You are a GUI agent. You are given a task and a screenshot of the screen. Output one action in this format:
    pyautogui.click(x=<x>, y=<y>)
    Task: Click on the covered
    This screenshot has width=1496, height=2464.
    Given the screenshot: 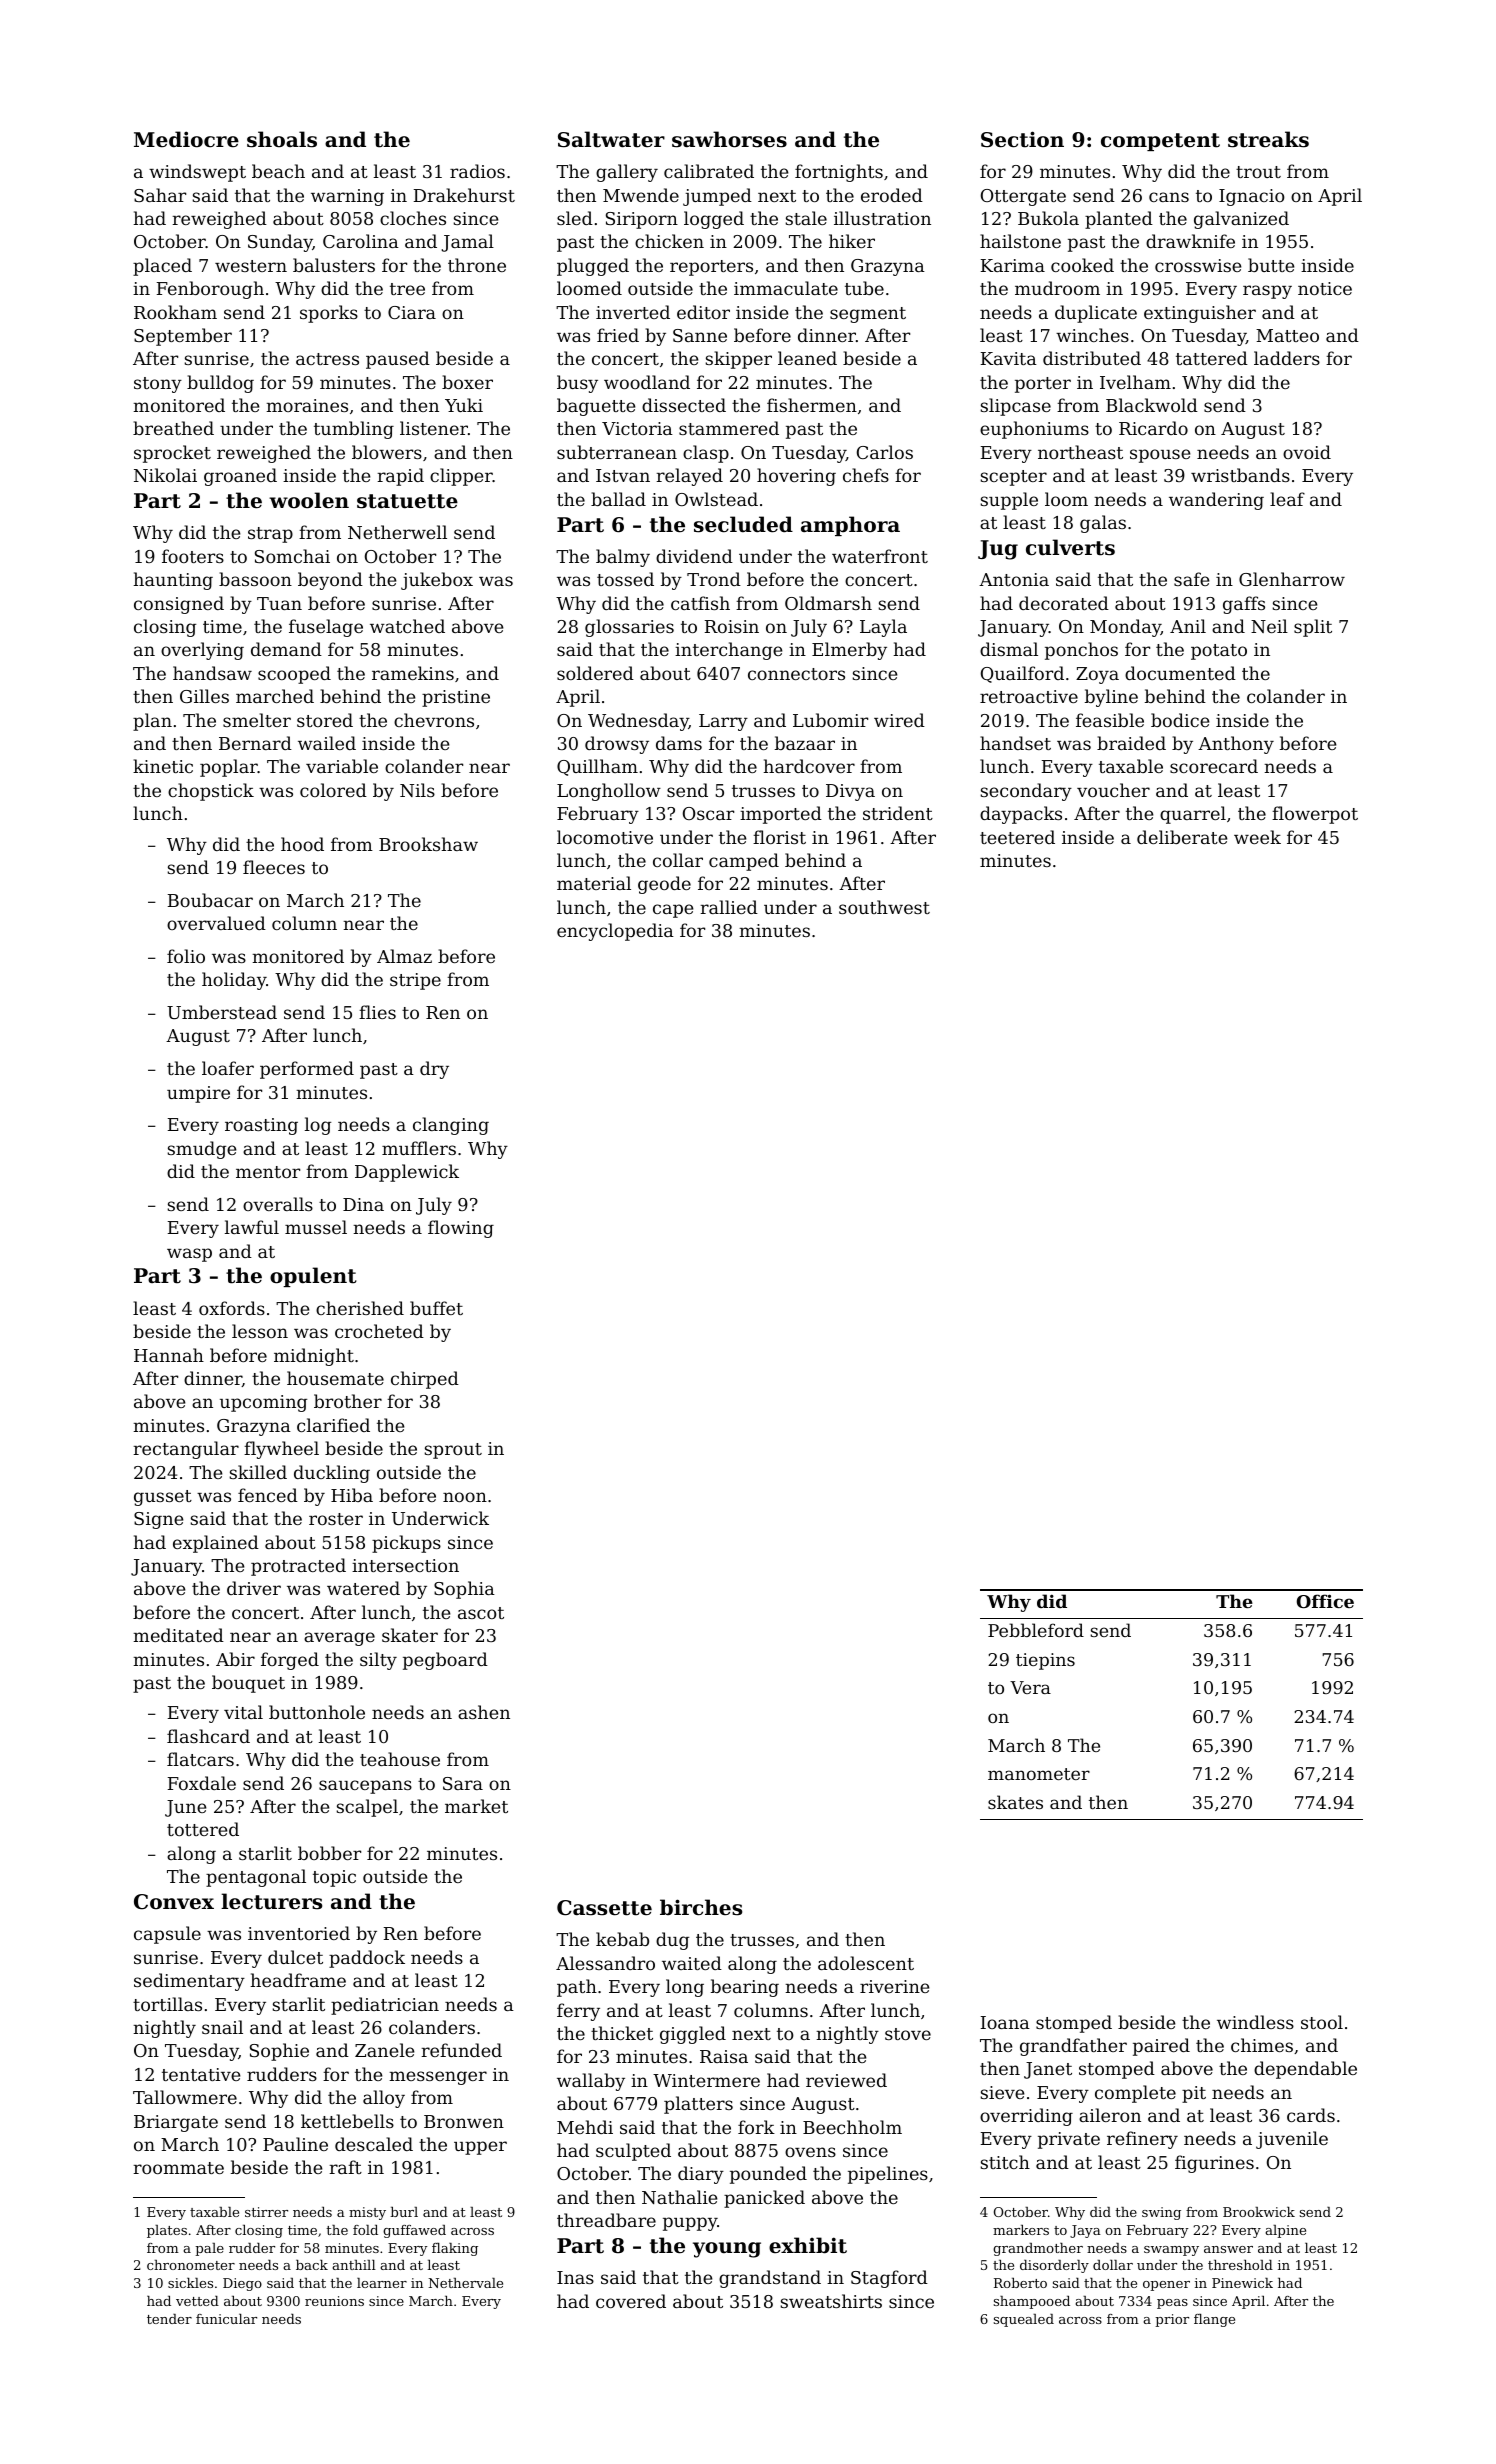 What is the action you would take?
    pyautogui.click(x=631, y=2301)
